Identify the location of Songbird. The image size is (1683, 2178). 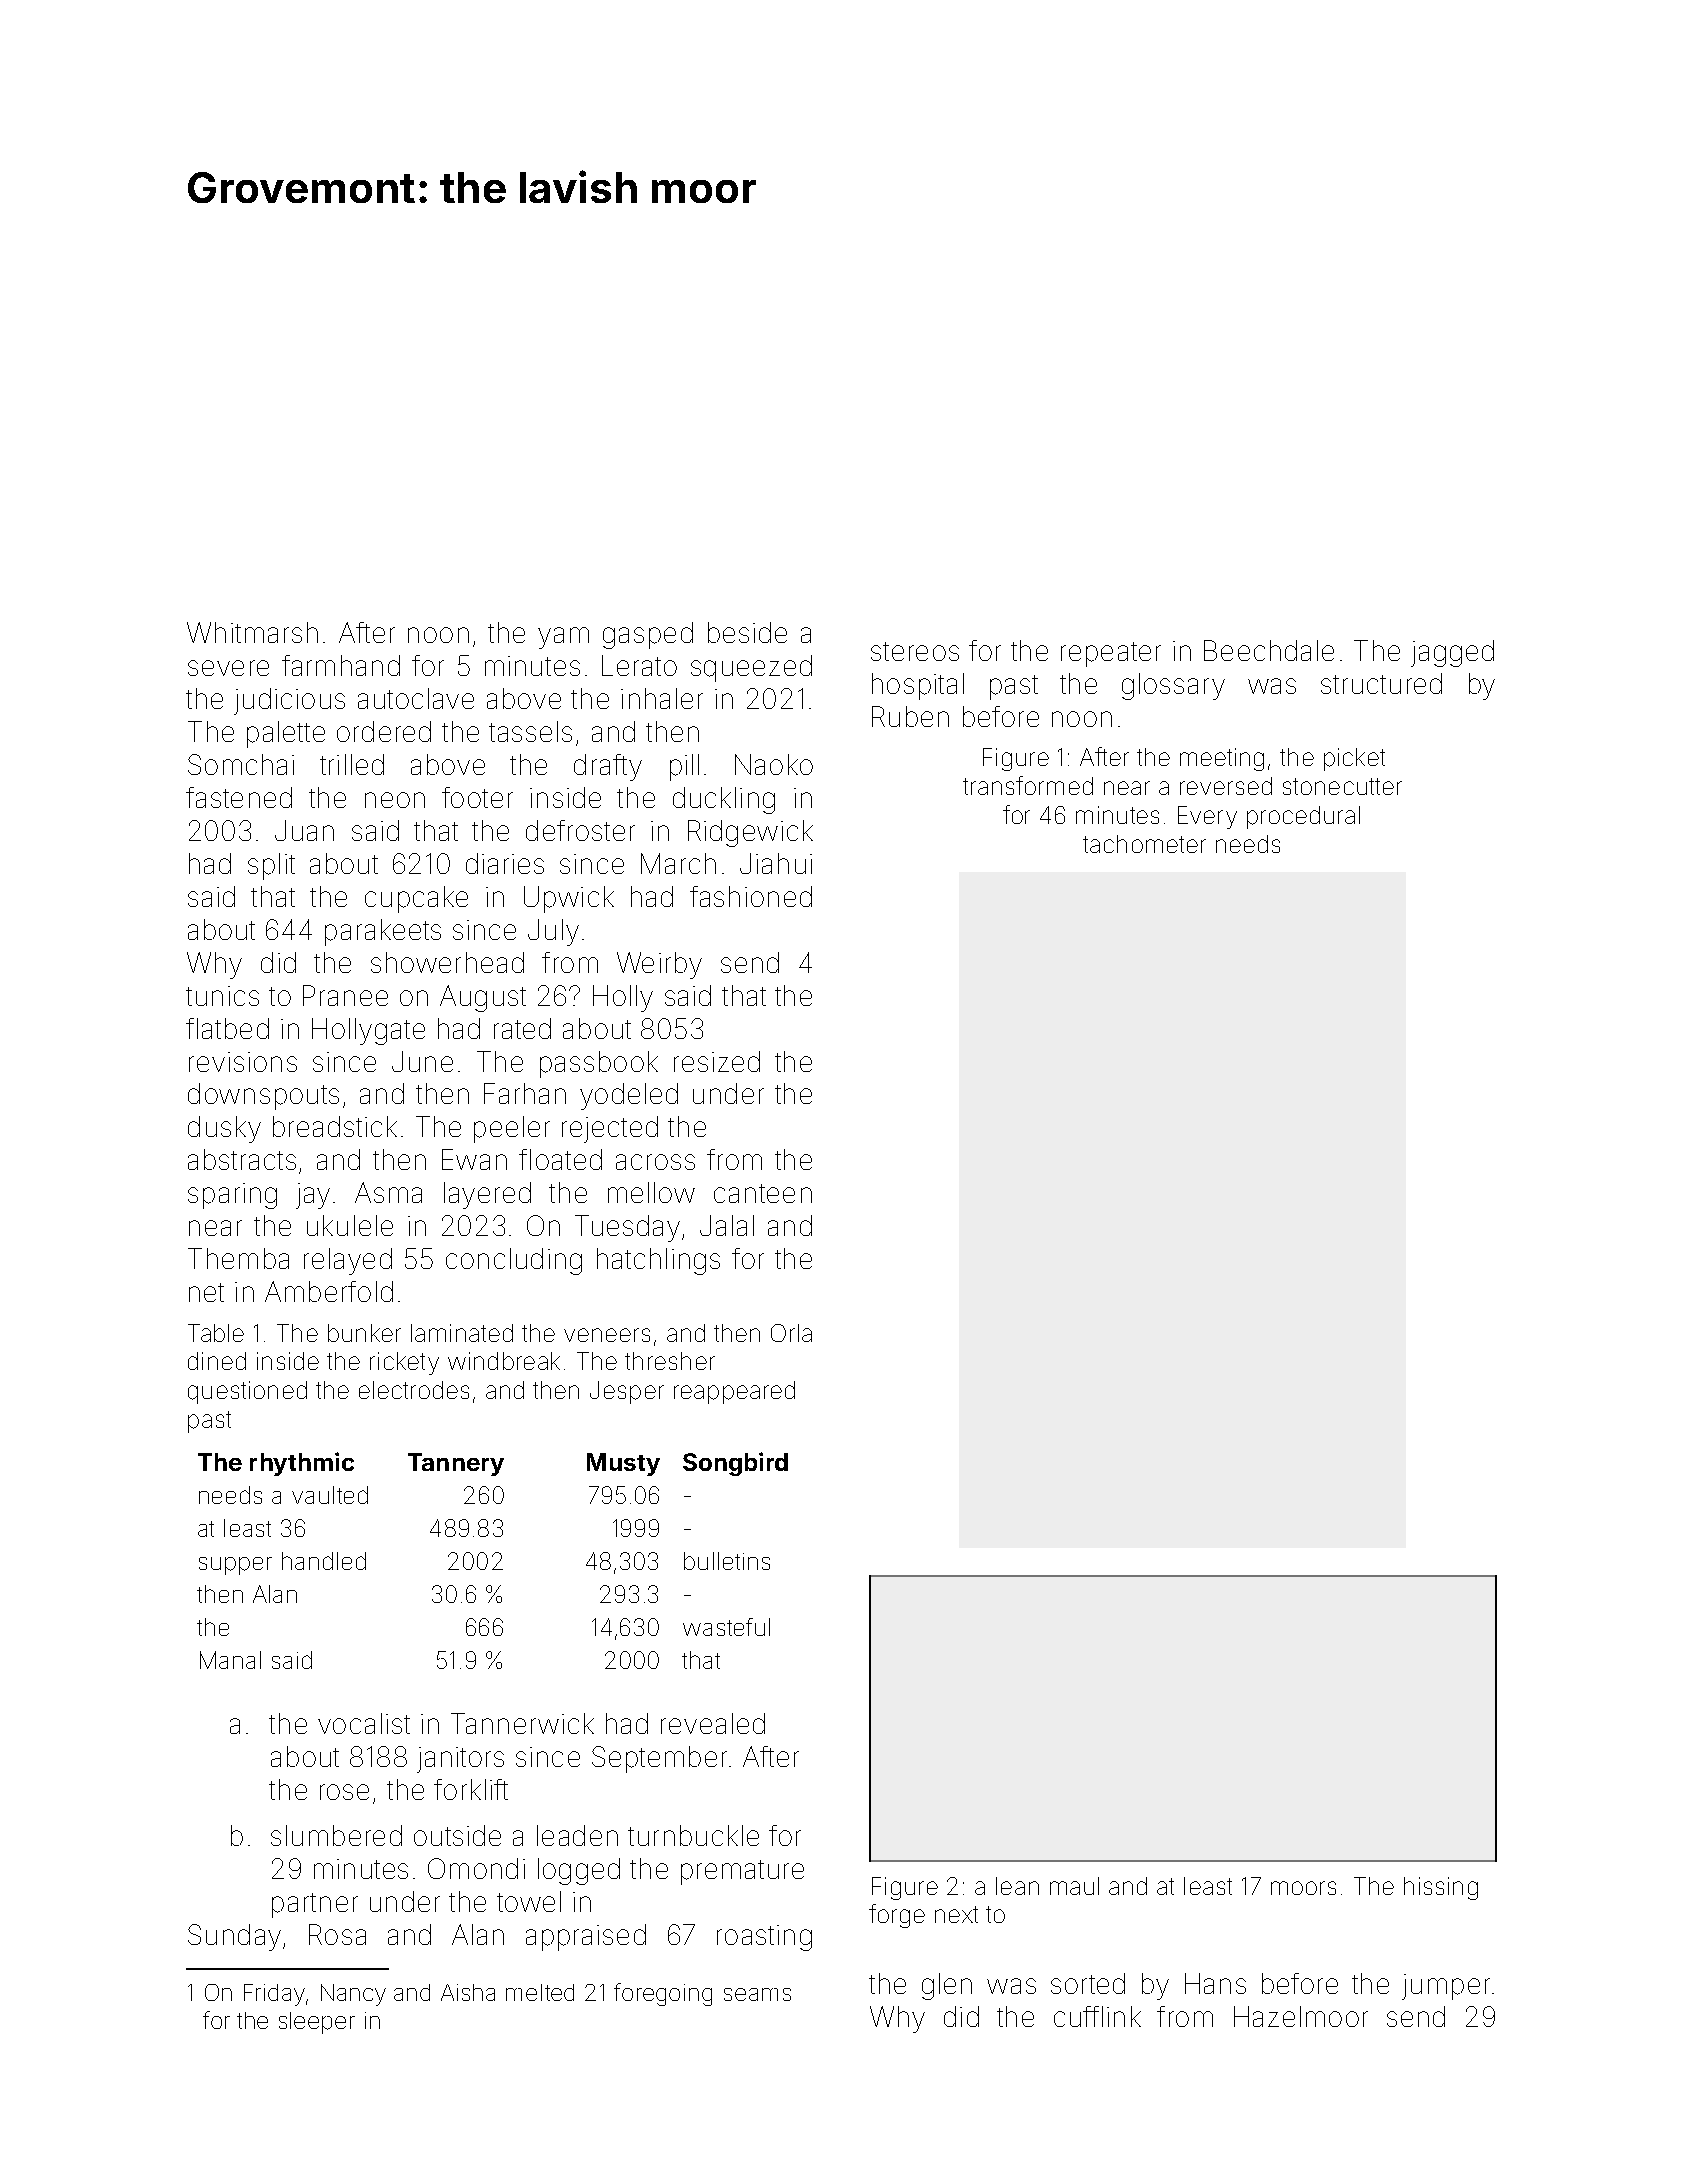
(735, 1464).
